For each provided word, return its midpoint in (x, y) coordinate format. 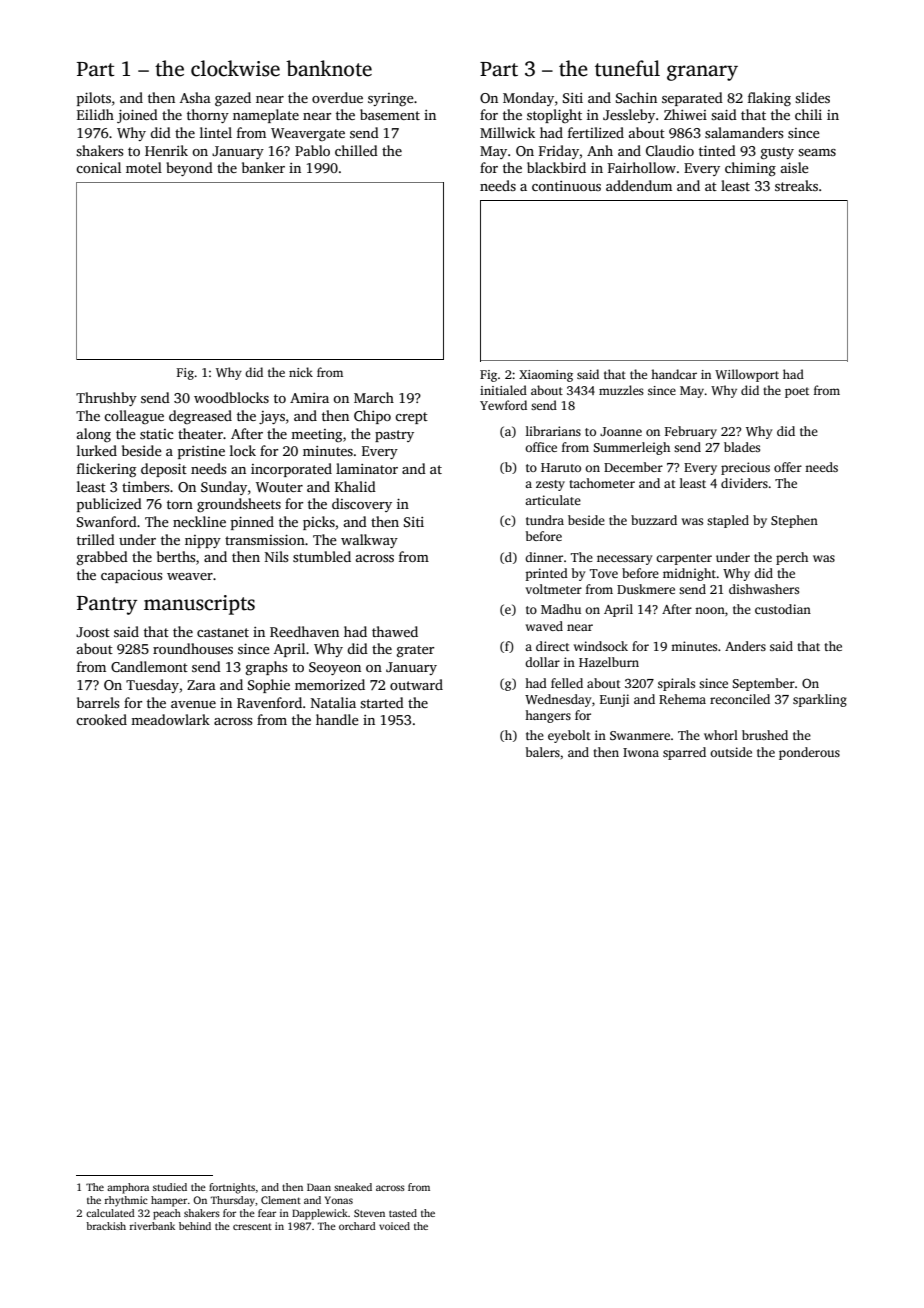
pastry (394, 436)
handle (337, 719)
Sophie (269, 686)
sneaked (353, 1187)
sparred (684, 753)
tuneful (627, 68)
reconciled (740, 699)
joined (137, 116)
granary (702, 73)
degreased (200, 417)
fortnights (232, 1188)
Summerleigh (631, 448)
